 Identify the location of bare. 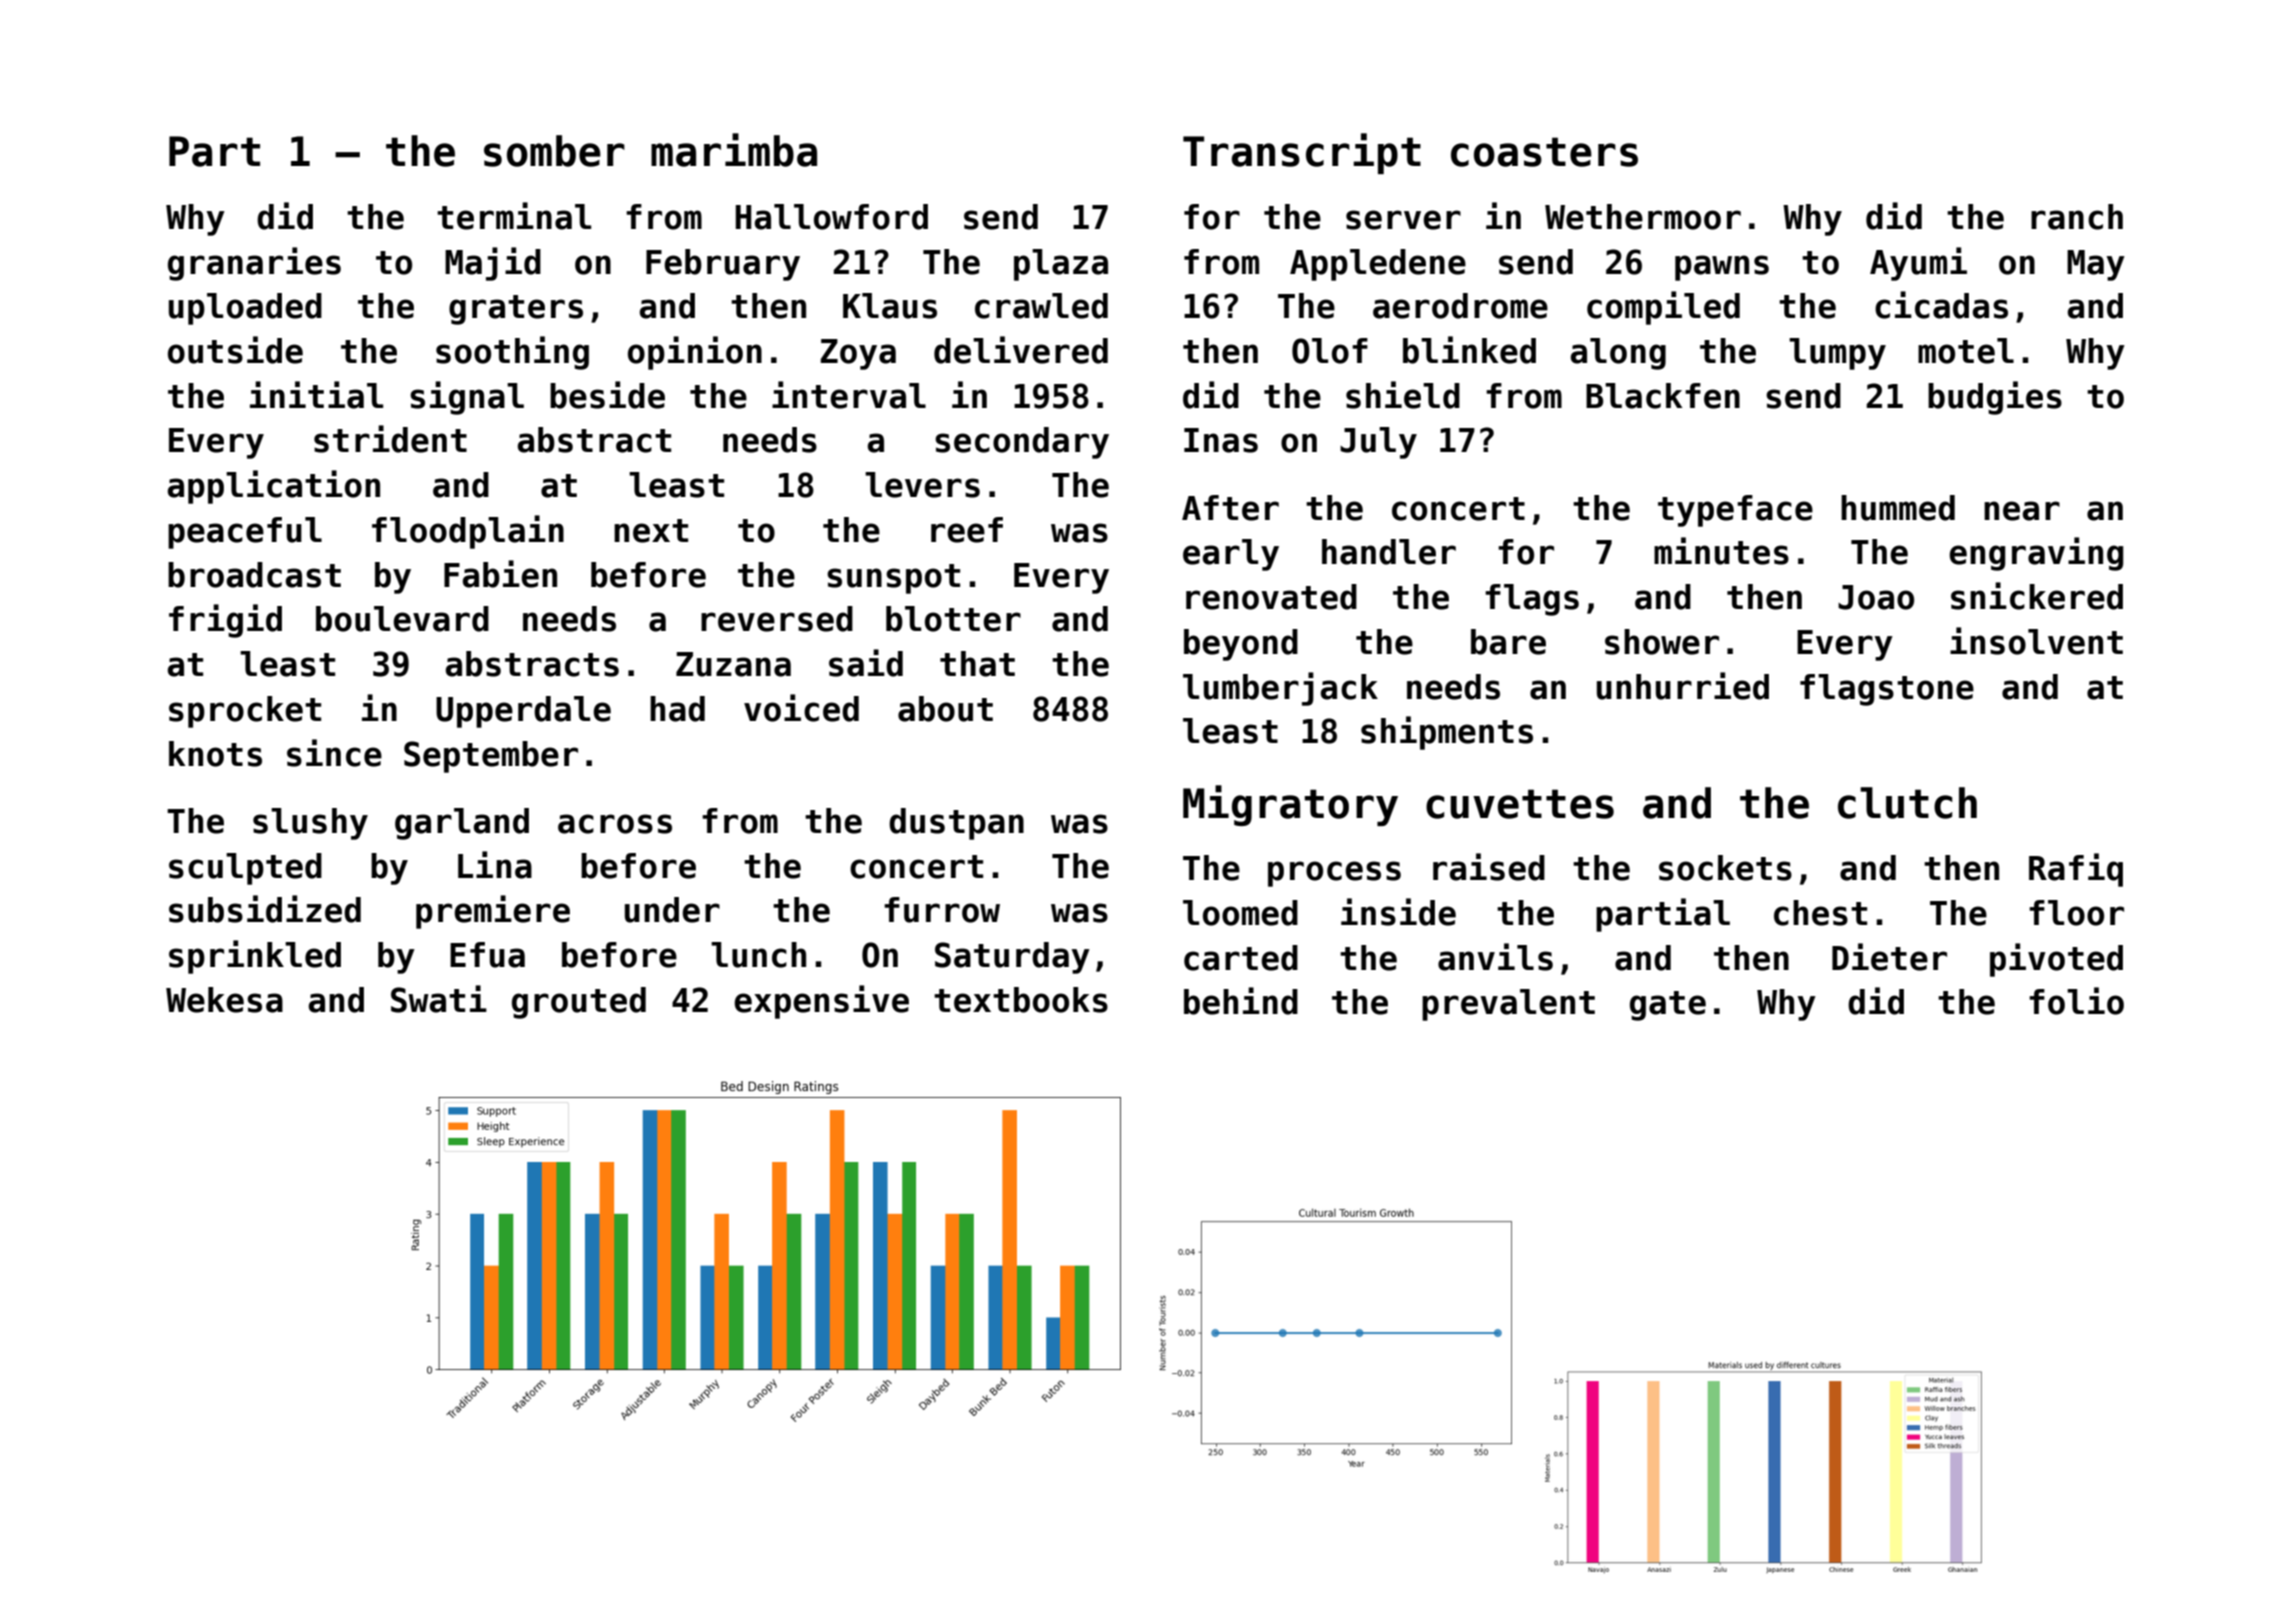
(1508, 642).
